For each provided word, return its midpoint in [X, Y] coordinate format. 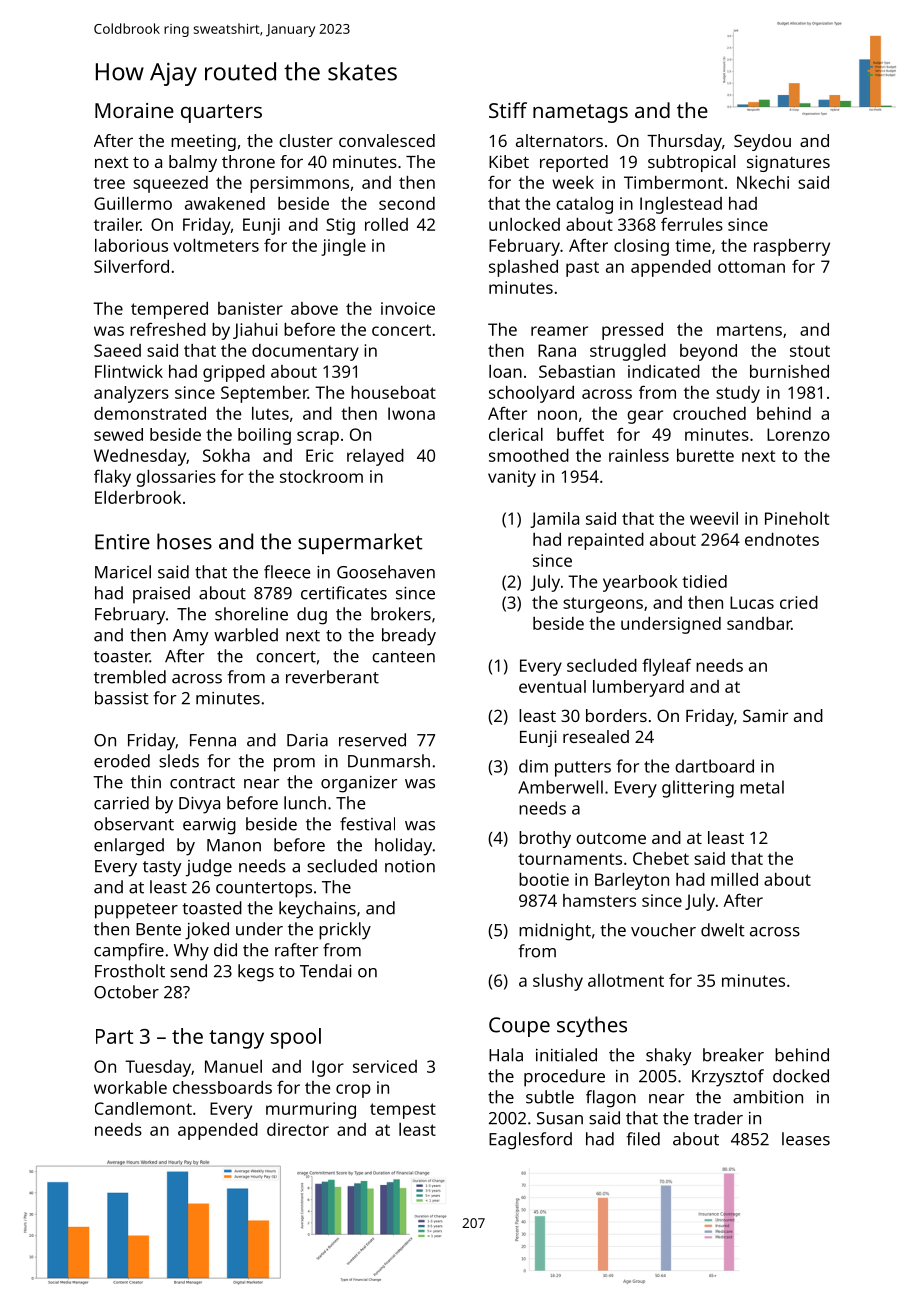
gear [645, 417]
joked [207, 931]
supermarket [360, 543]
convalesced [387, 140]
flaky [112, 478]
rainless [639, 455]
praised [161, 595]
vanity [512, 478]
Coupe [519, 1027]
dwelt [723, 930]
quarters [221, 113]
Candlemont [143, 1108]
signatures [788, 163]
